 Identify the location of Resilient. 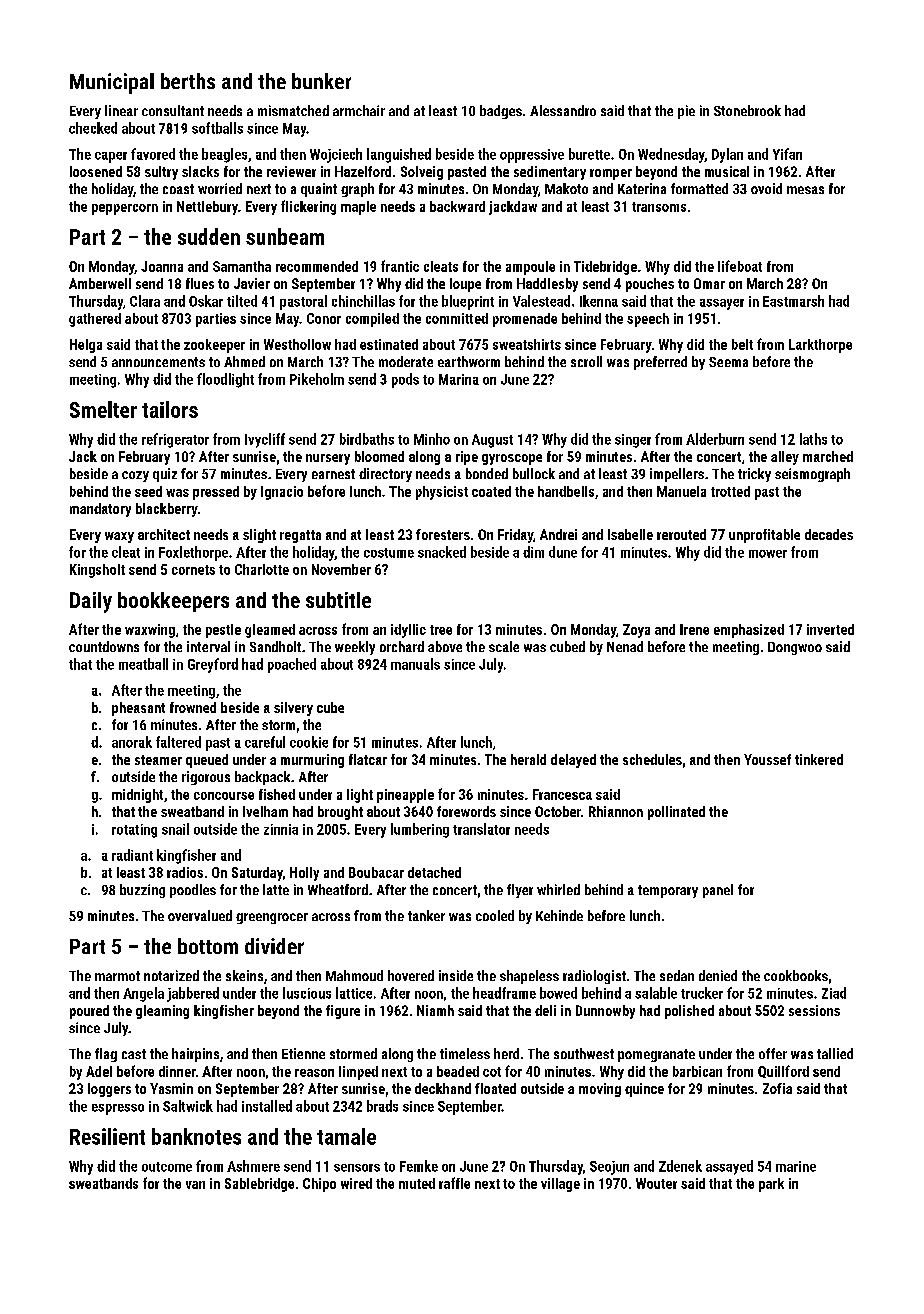
(107, 1136).
